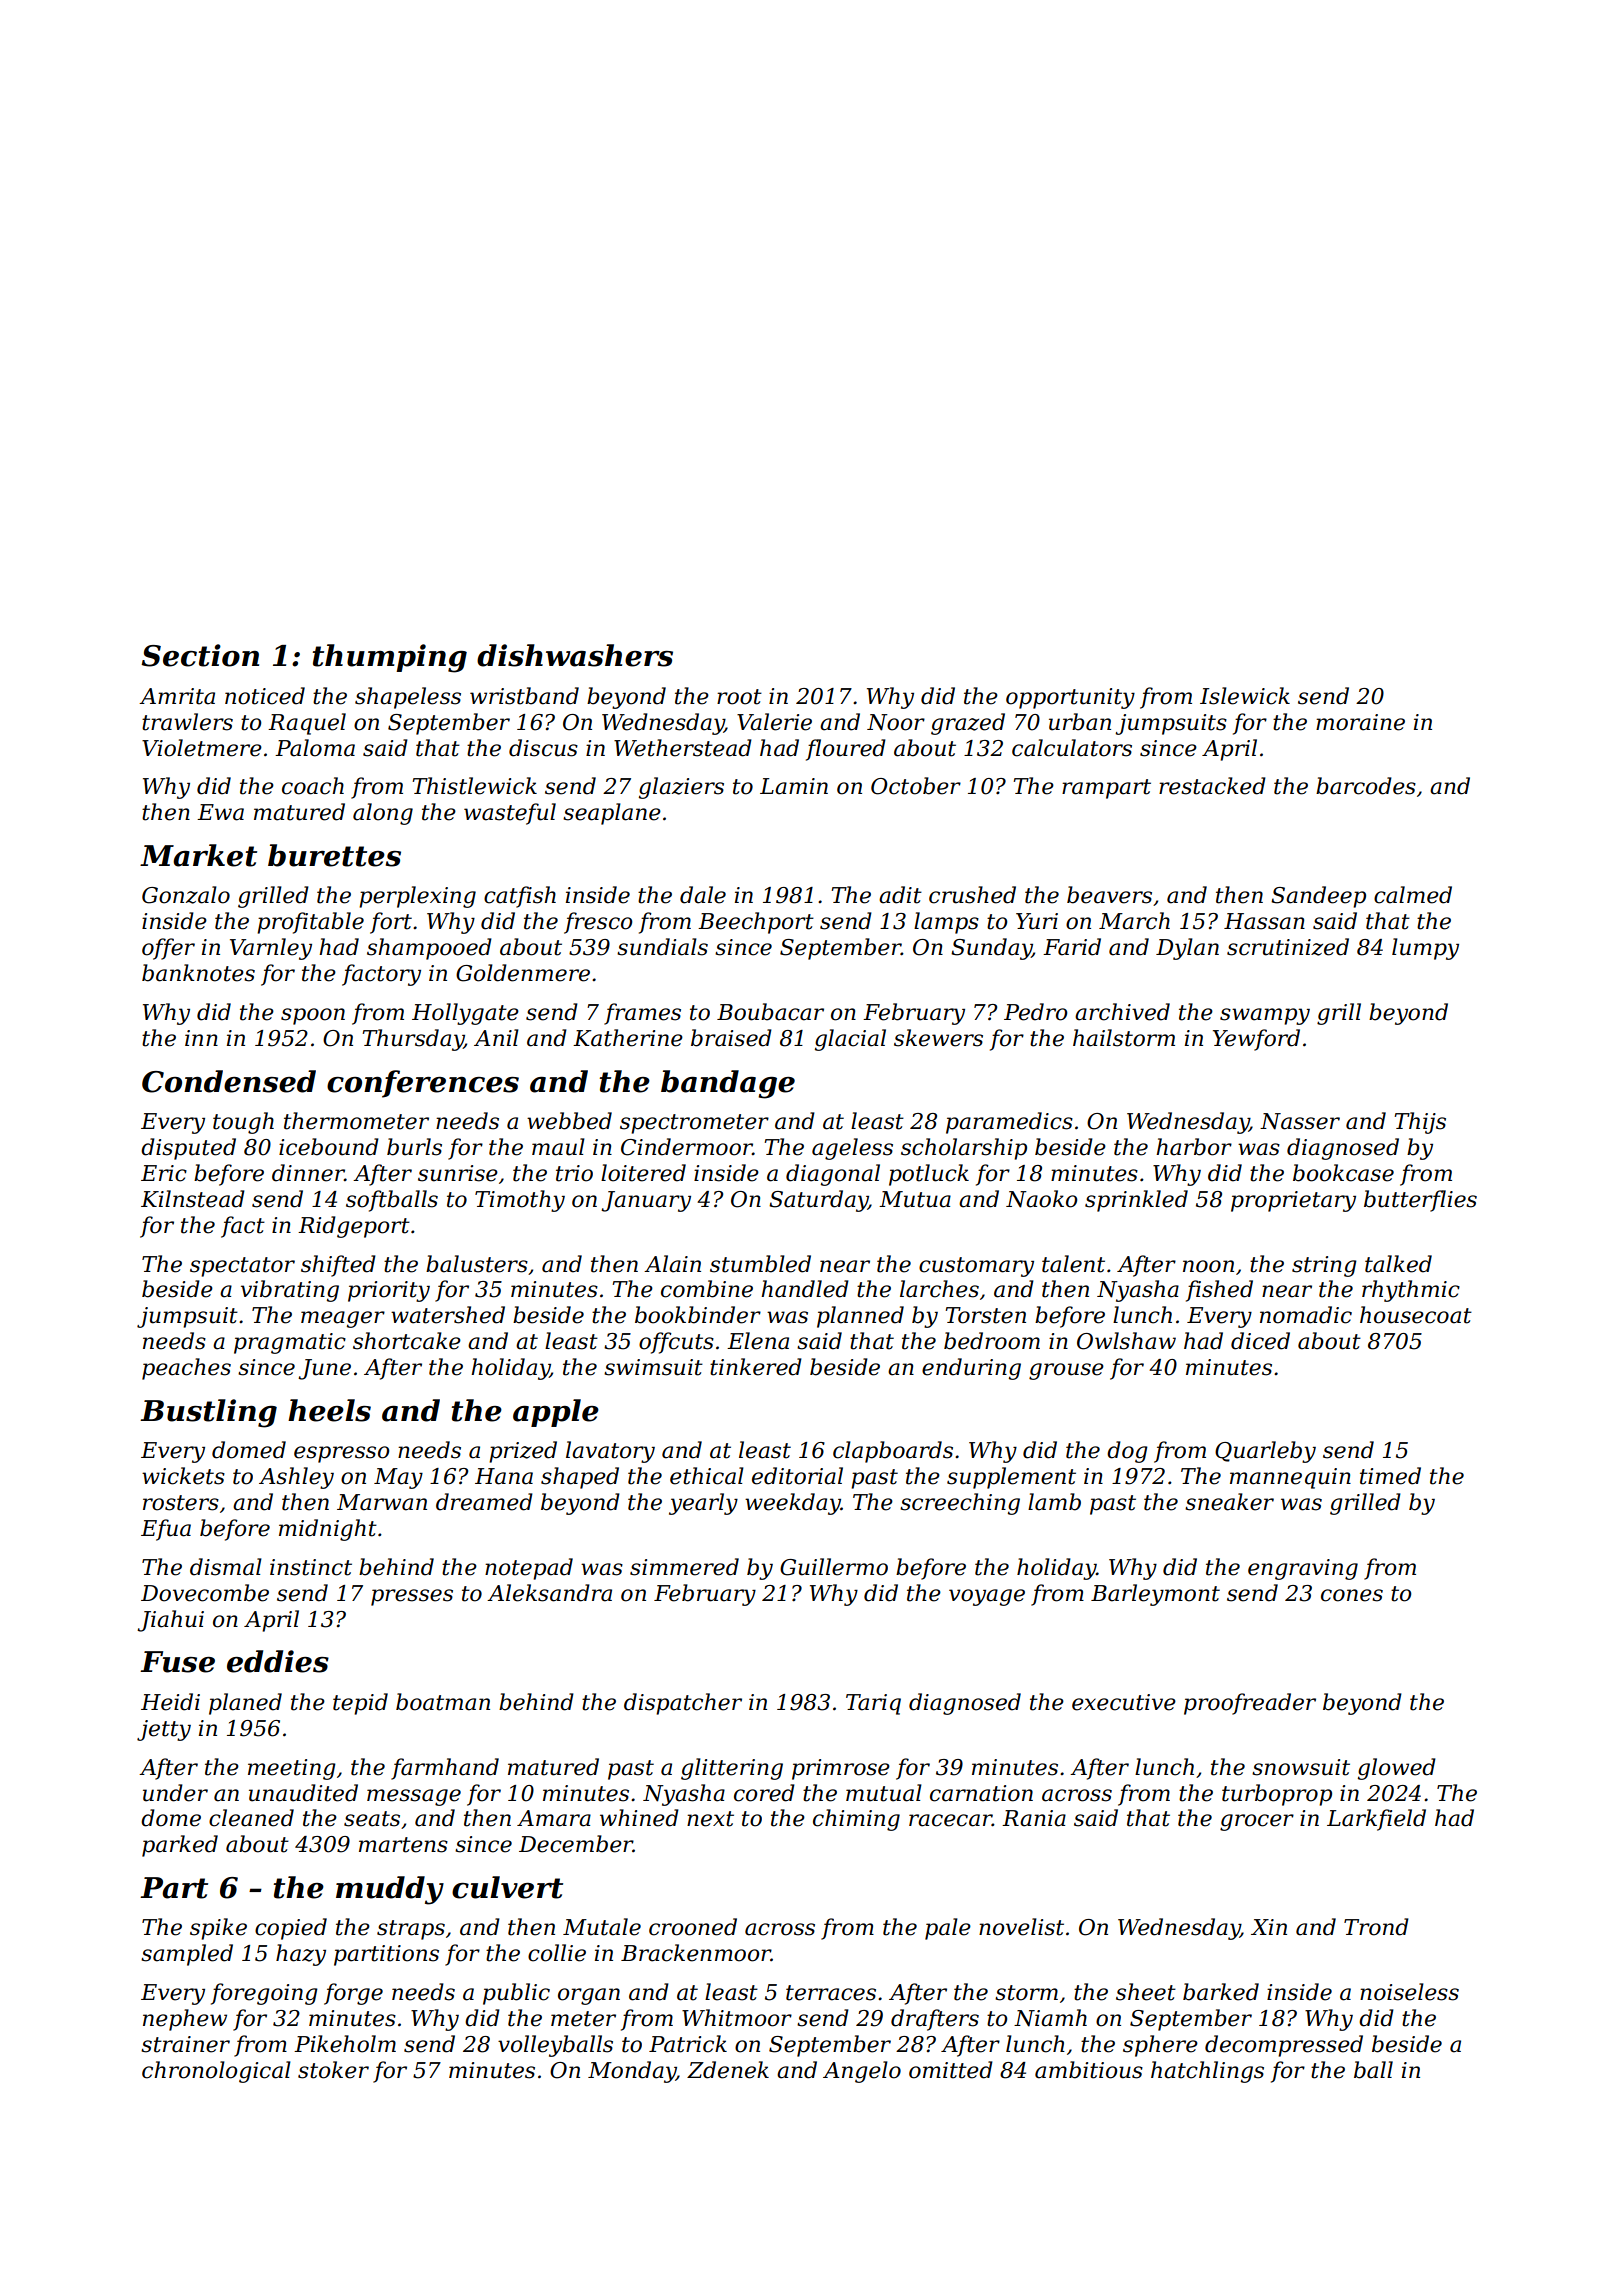 This screenshot has height=2292, width=1620. Describe the element at coordinates (794, 786) in the screenshot. I see `Lamin` at that location.
